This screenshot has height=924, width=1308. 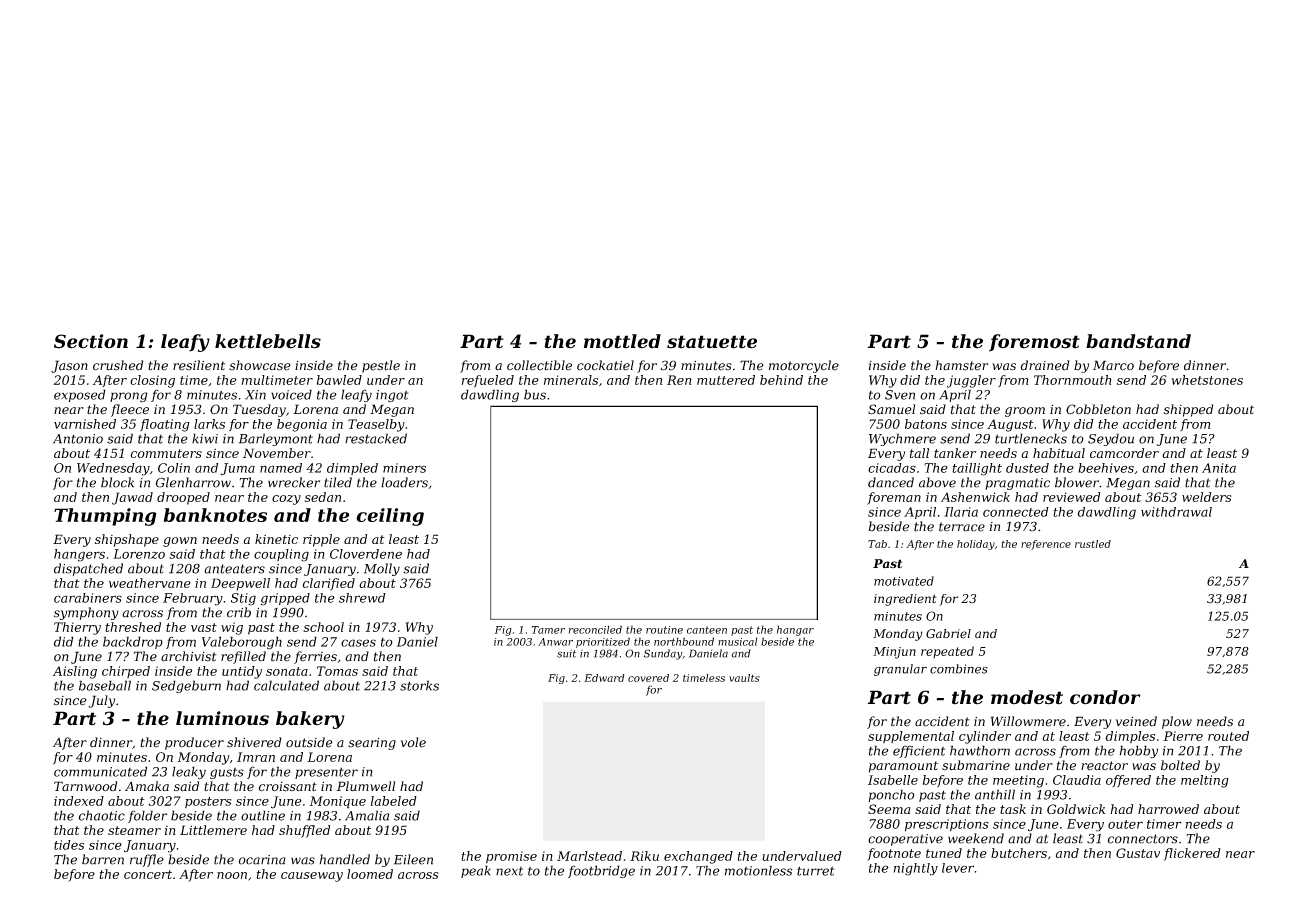 What do you see at coordinates (148, 874) in the screenshot?
I see `concert` at bounding box center [148, 874].
